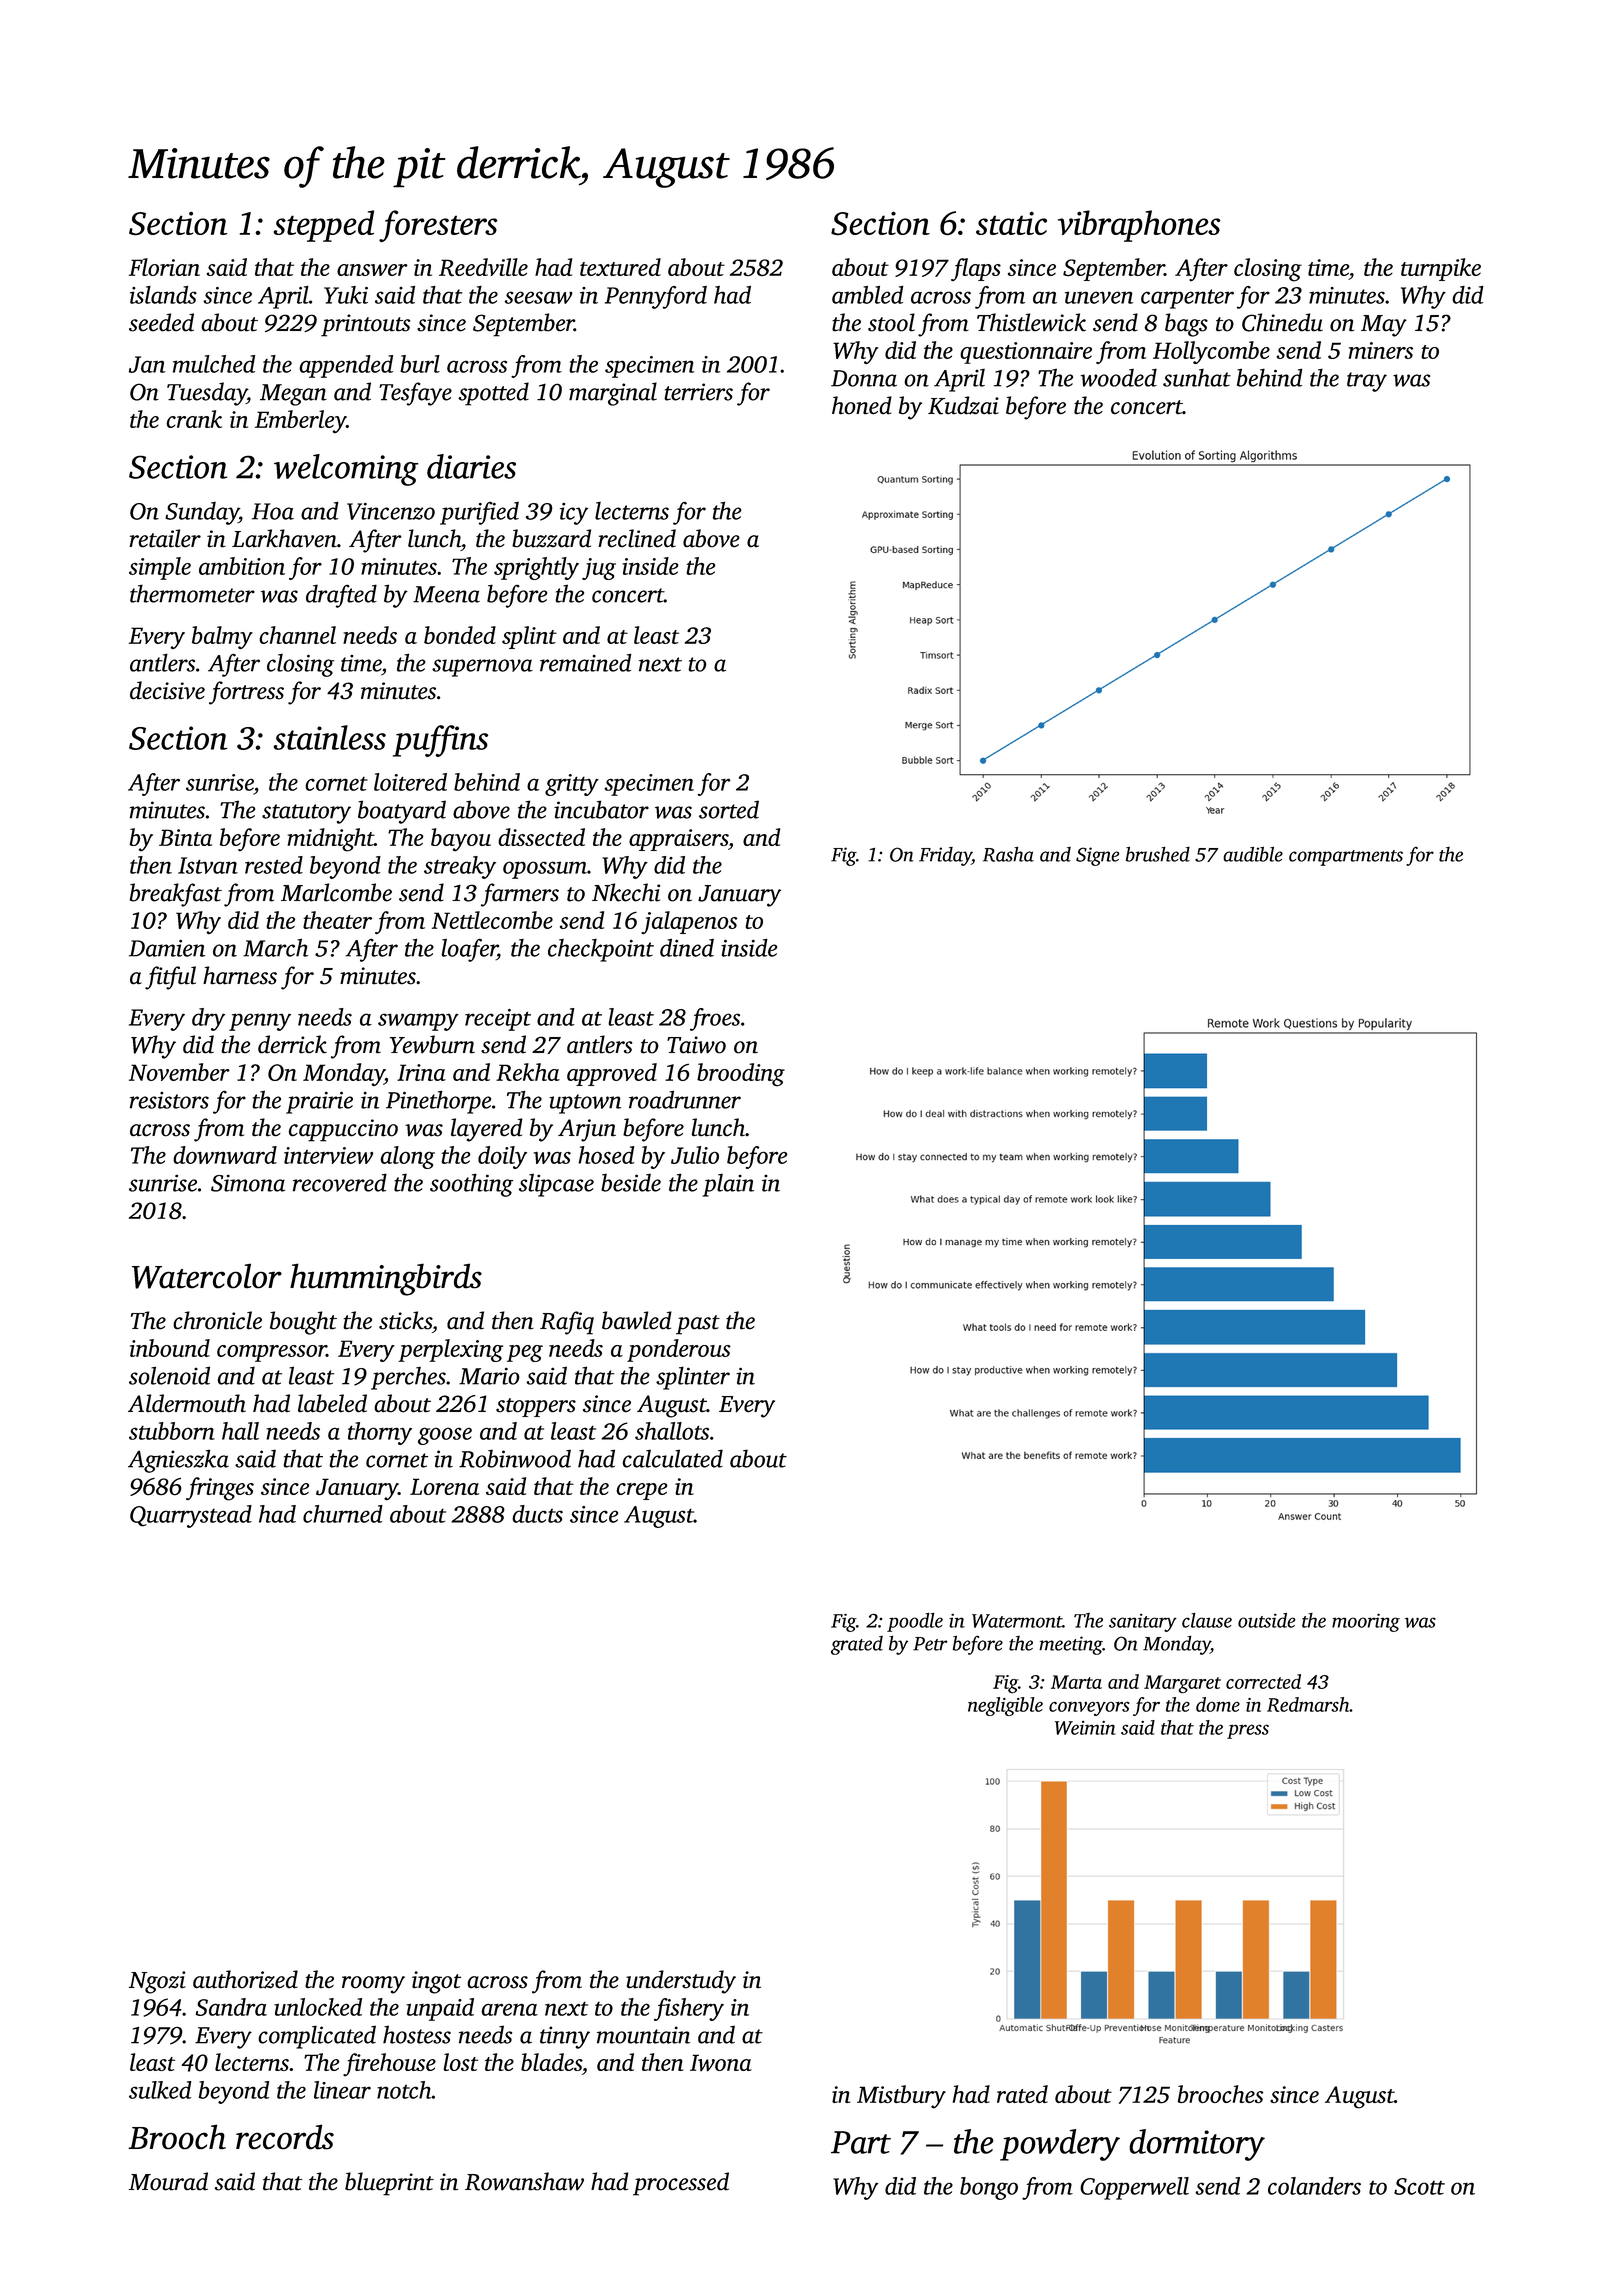  I want to click on unlocked, so click(318, 2007).
